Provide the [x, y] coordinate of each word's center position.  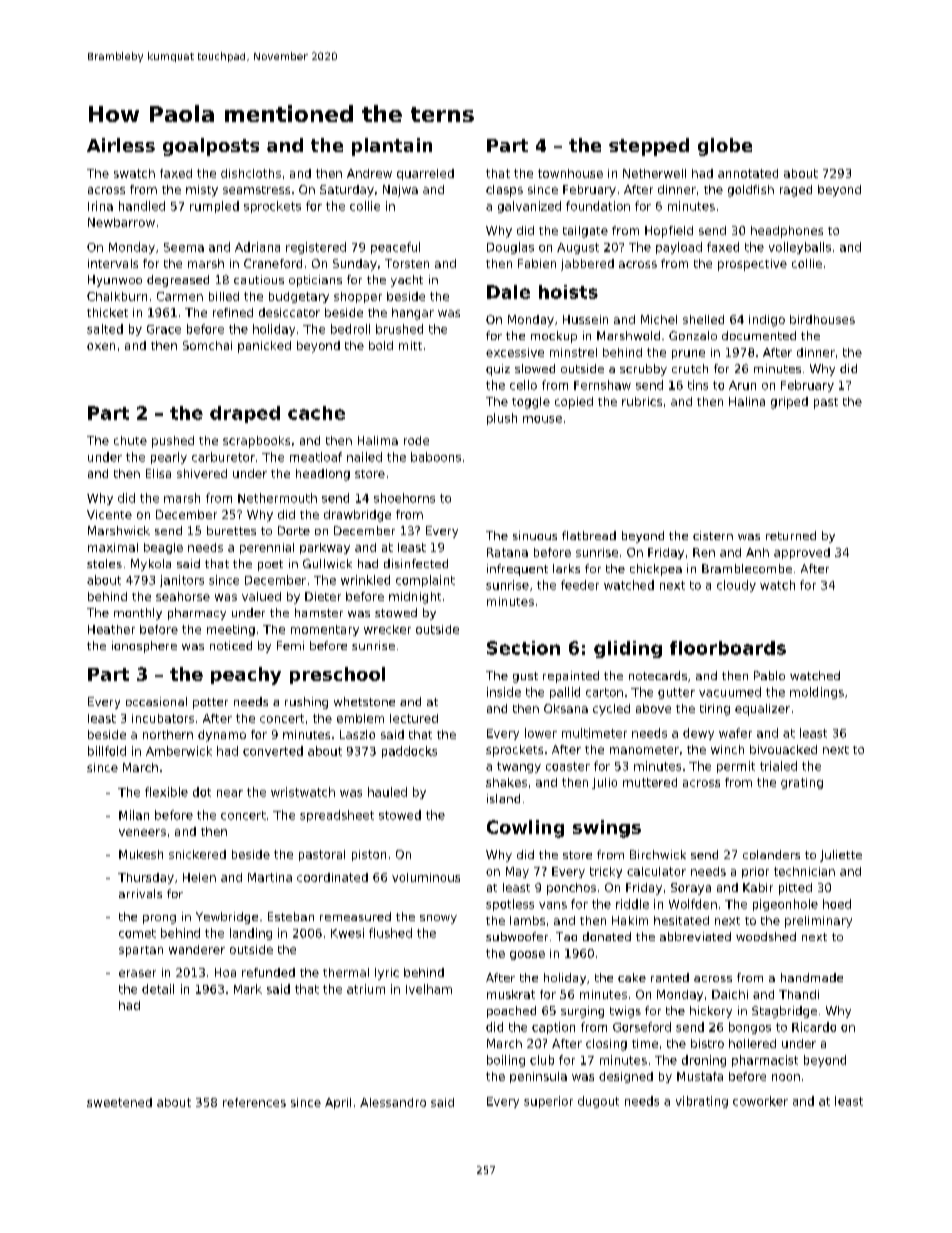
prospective [752, 265]
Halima [378, 440]
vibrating [702, 1102]
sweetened [119, 1102]
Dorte [294, 530]
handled [142, 206]
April [338, 1103]
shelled [703, 319]
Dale [508, 292]
